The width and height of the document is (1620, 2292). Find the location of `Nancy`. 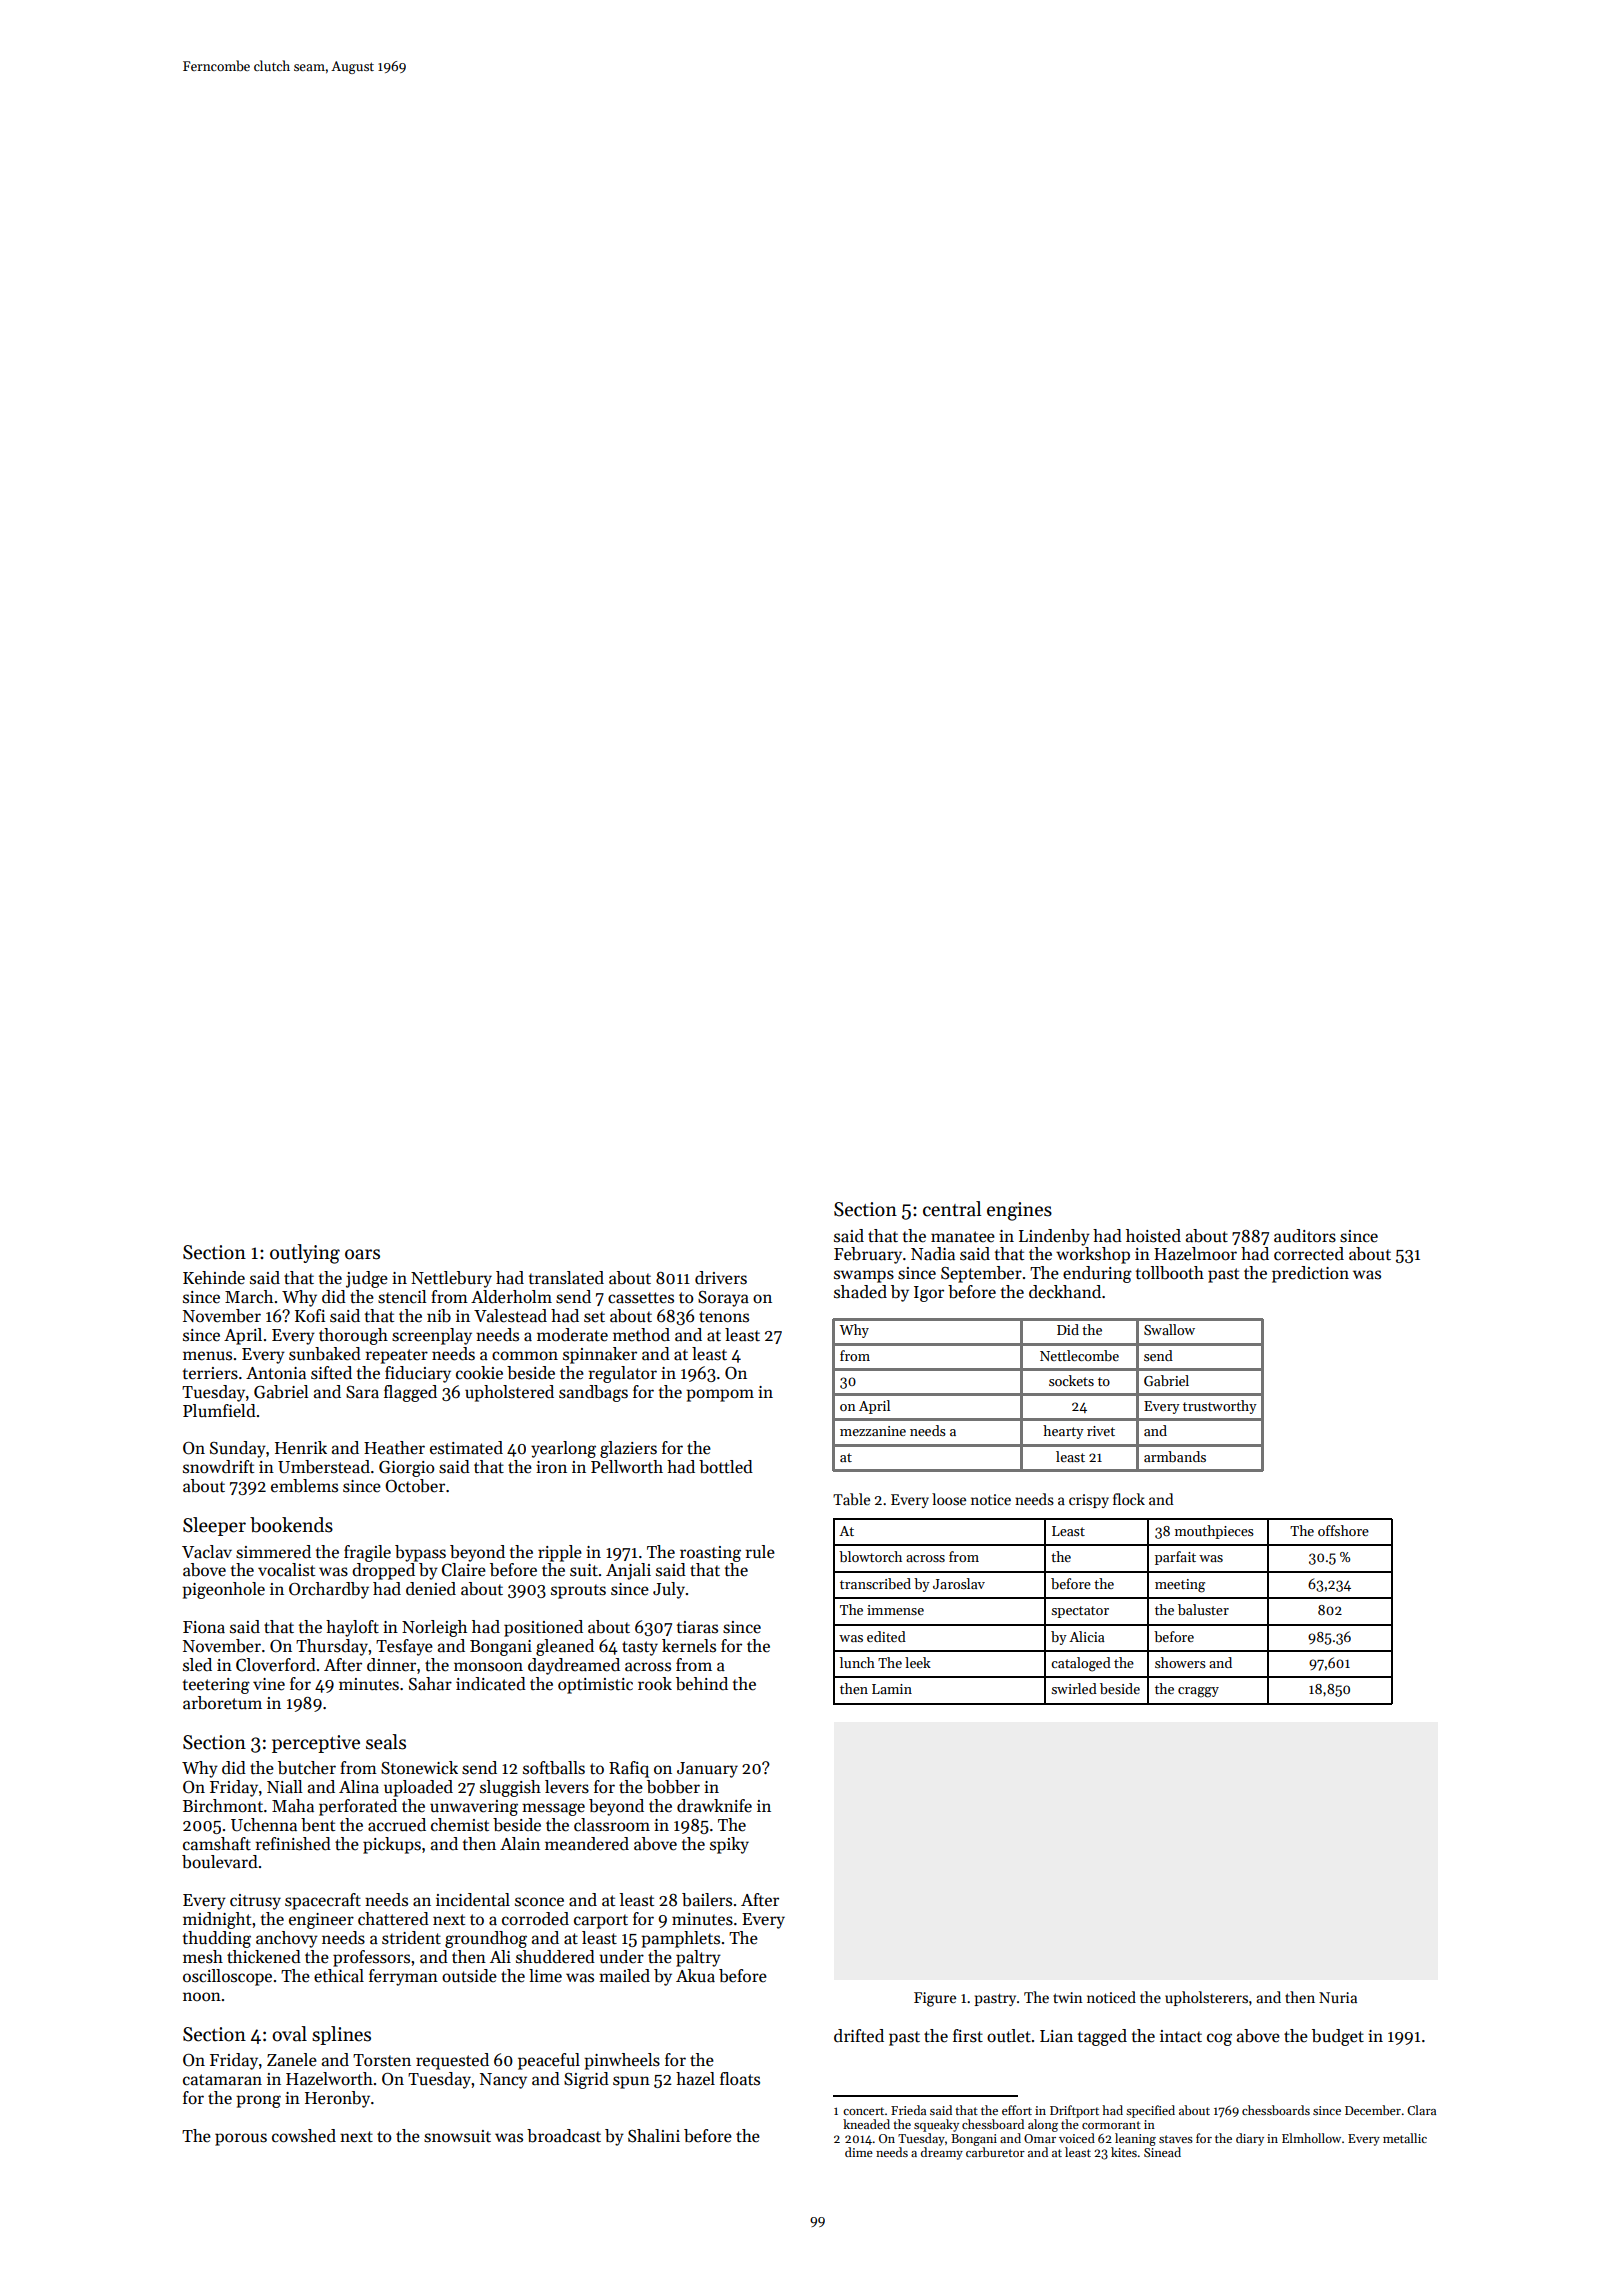

Nancy is located at coordinates (503, 2081).
